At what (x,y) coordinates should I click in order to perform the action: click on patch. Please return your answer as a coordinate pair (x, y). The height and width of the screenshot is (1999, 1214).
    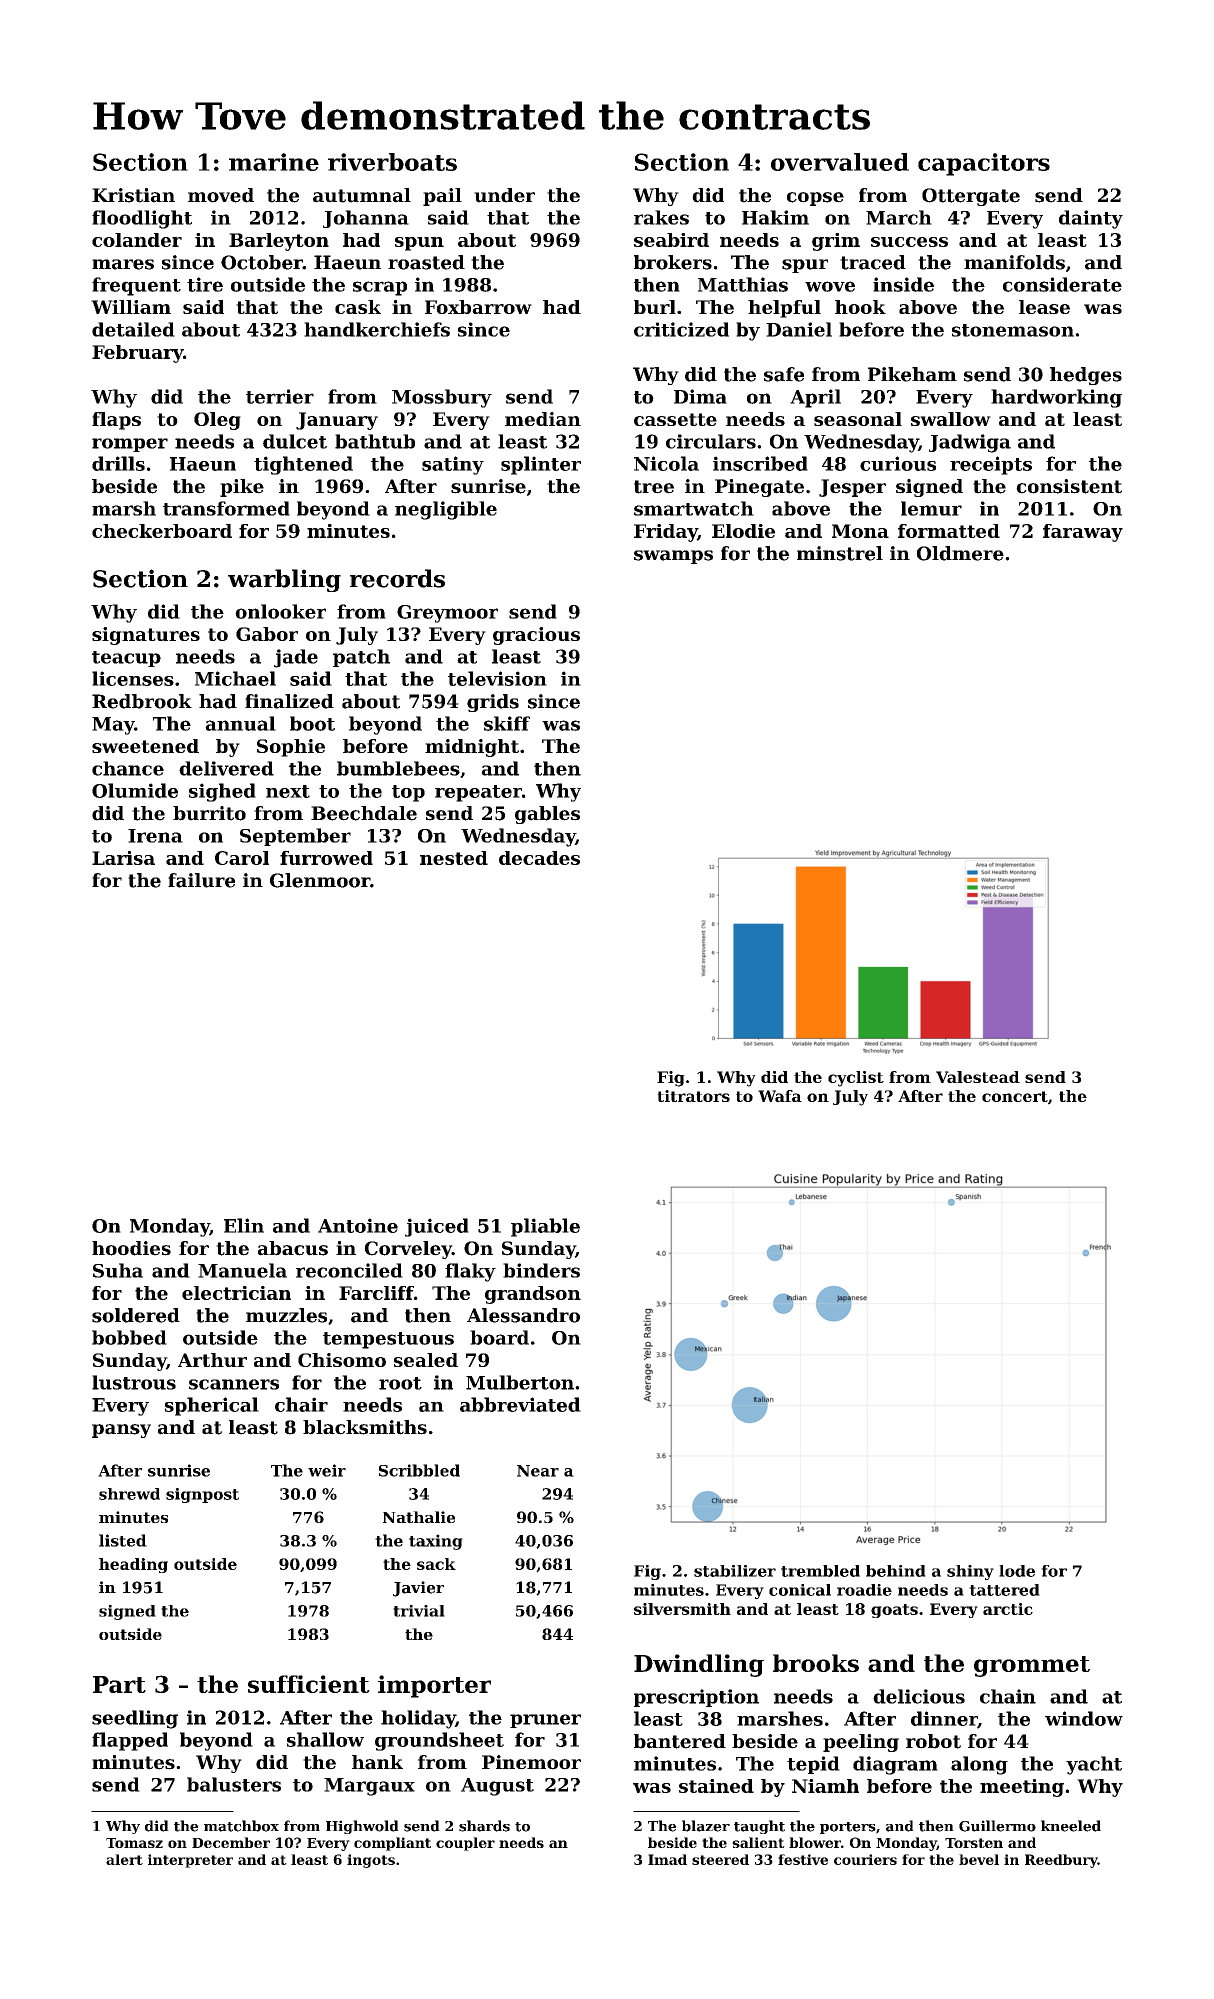
    Looking at the image, I should click on (361, 658).
